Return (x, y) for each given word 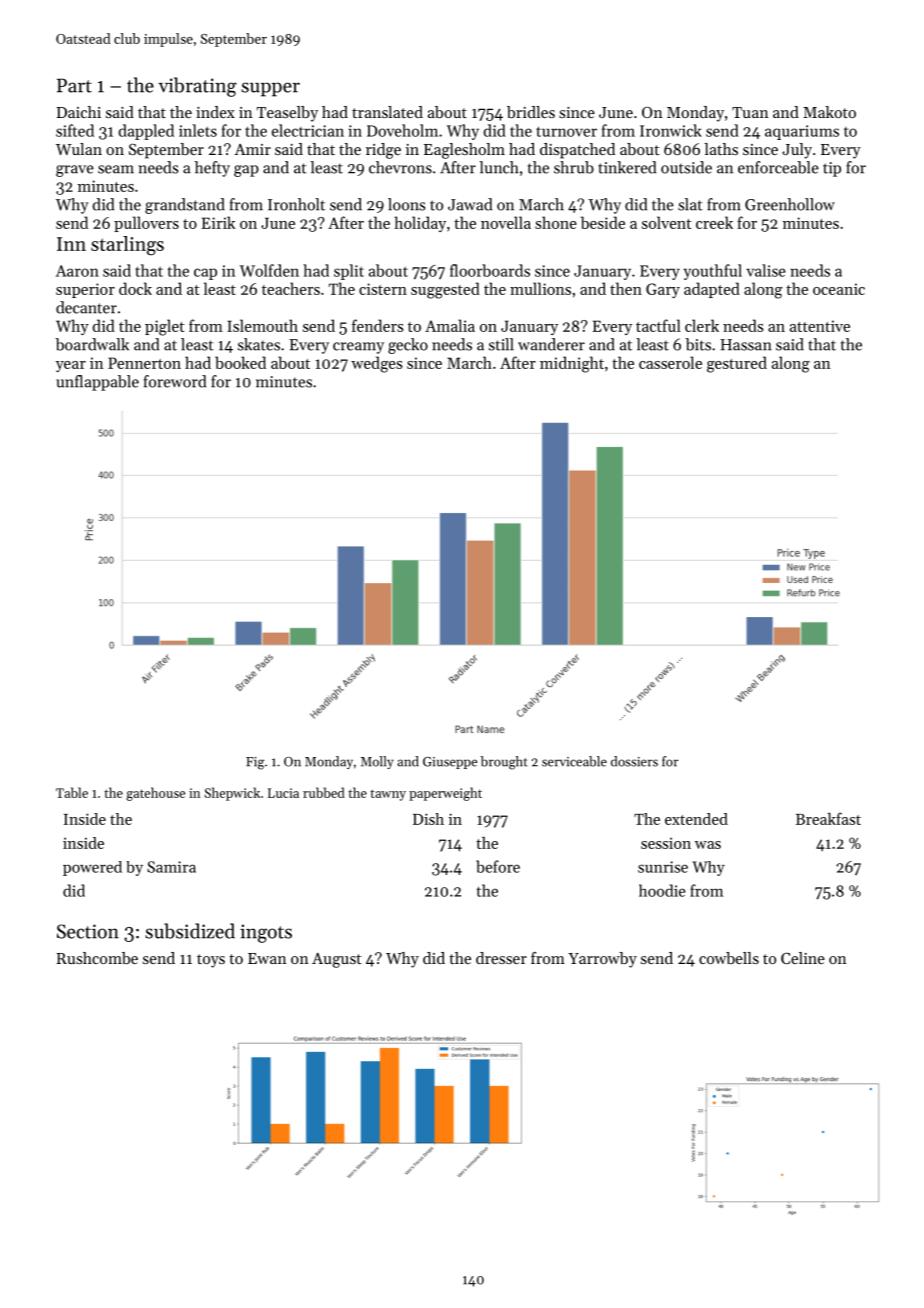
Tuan (750, 112)
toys (211, 961)
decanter (86, 307)
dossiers (634, 761)
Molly (377, 762)
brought (504, 763)
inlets (198, 130)
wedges (377, 364)
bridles (531, 112)
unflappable (97, 383)
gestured (737, 364)
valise (766, 270)
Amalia (450, 325)
